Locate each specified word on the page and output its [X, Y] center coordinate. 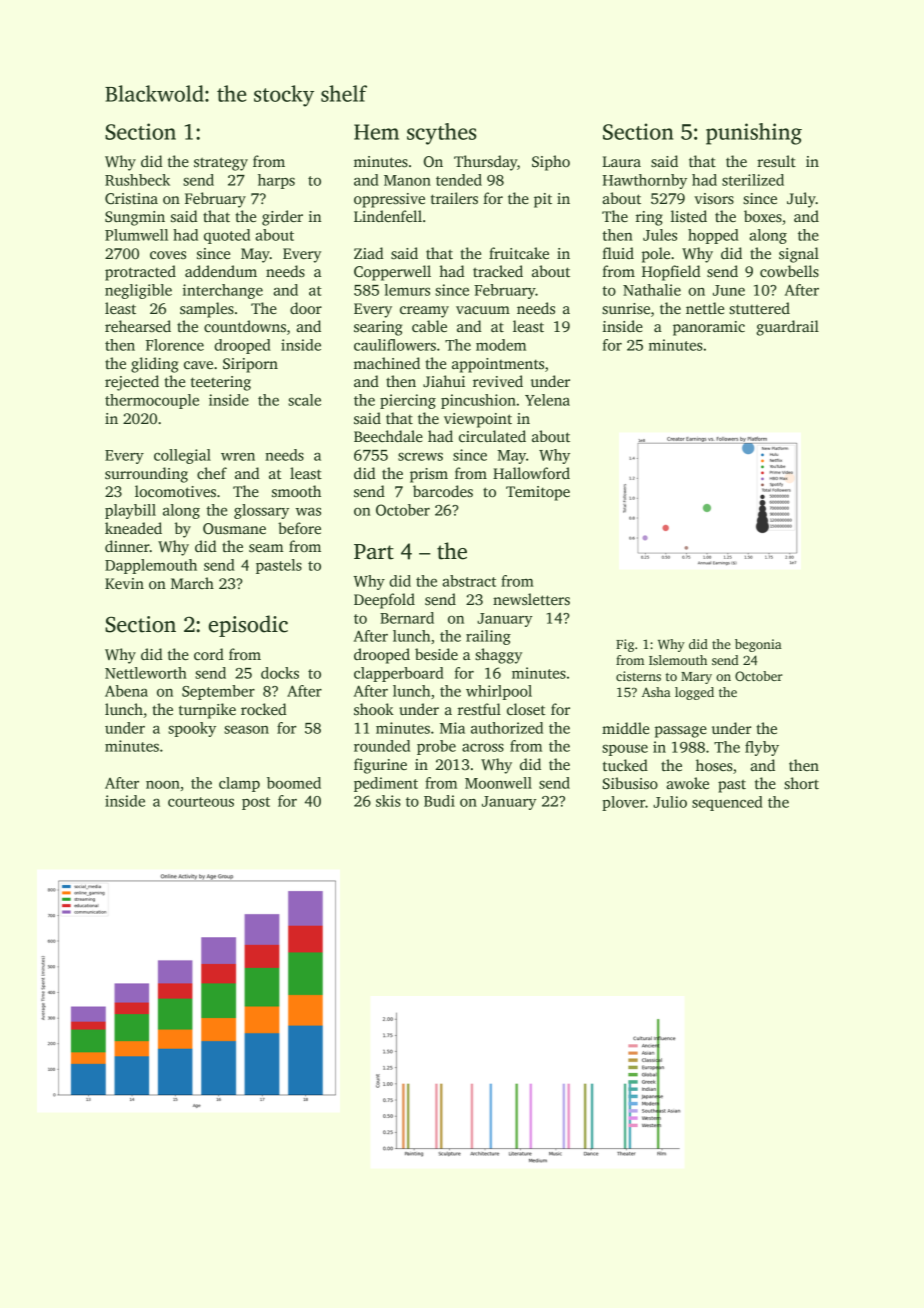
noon [163, 784]
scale [304, 400]
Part [374, 552]
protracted [140, 273]
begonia [758, 645]
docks [280, 673]
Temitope [538, 493]
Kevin [124, 583]
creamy [424, 312]
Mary [696, 678]
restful [479, 709]
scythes [441, 134]
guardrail [787, 328]
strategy [221, 164]
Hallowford [531, 473]
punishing [754, 134]
